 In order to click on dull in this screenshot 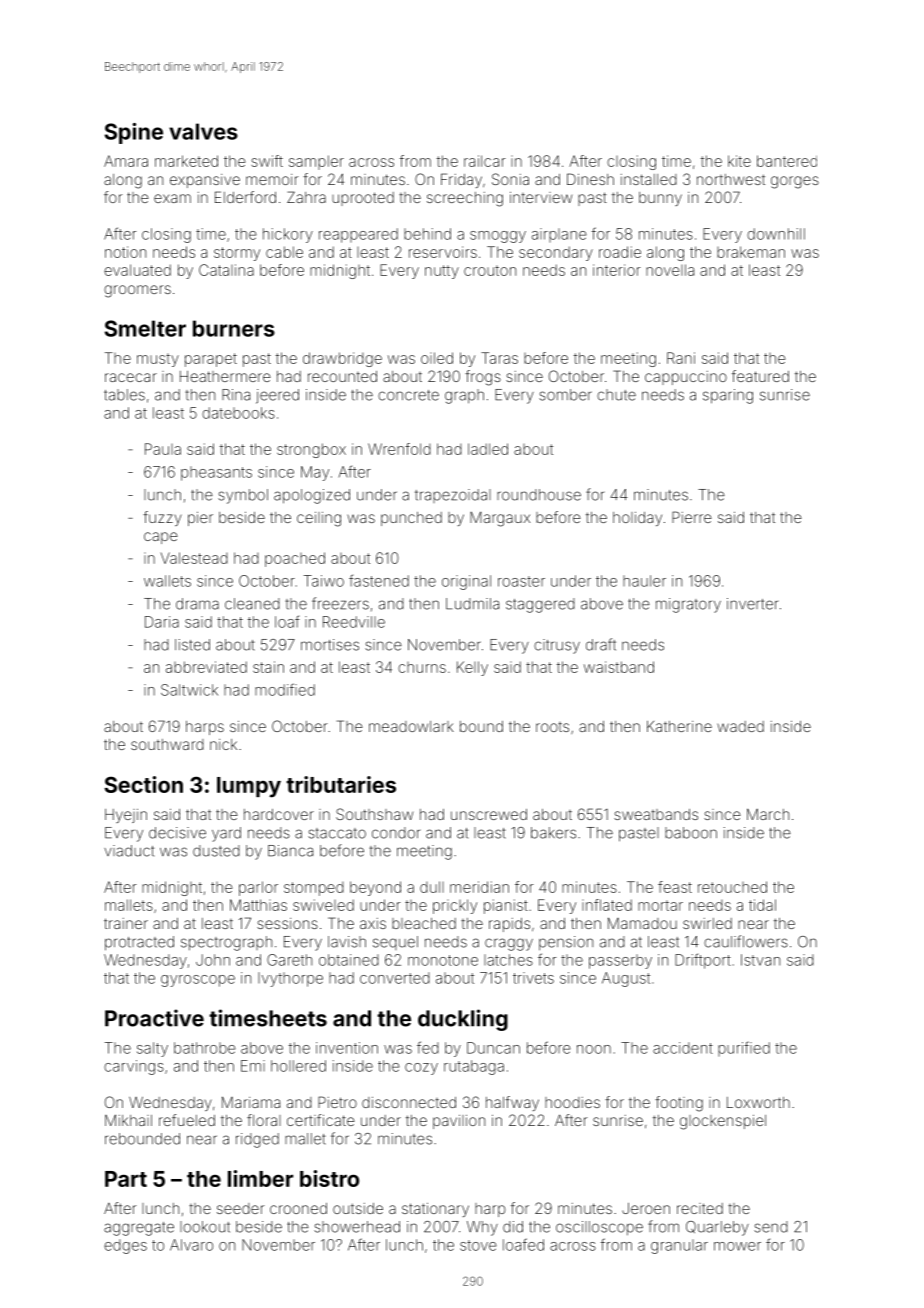, I will do `click(432, 887)`.
